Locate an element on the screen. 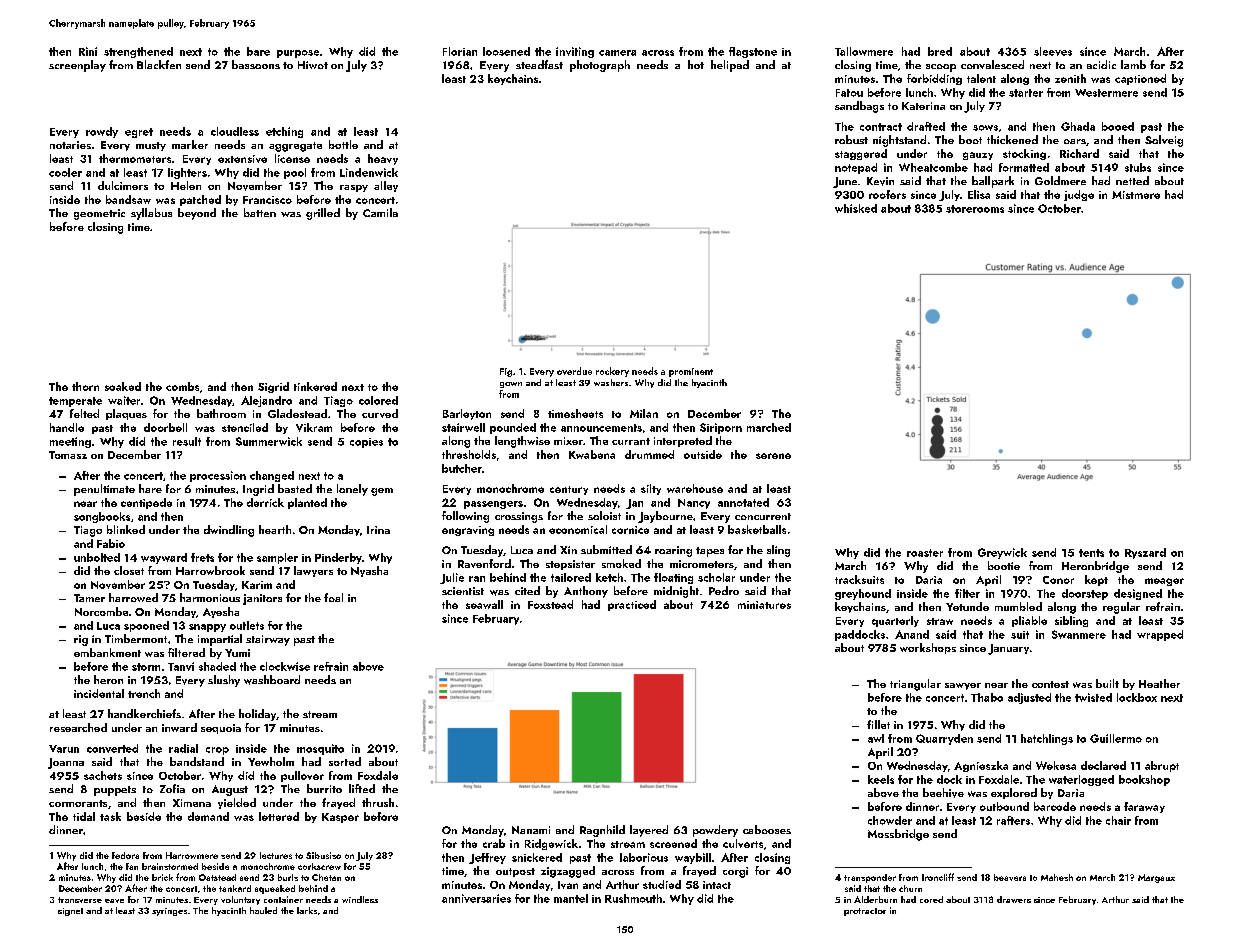  flagstone is located at coordinates (753, 52).
